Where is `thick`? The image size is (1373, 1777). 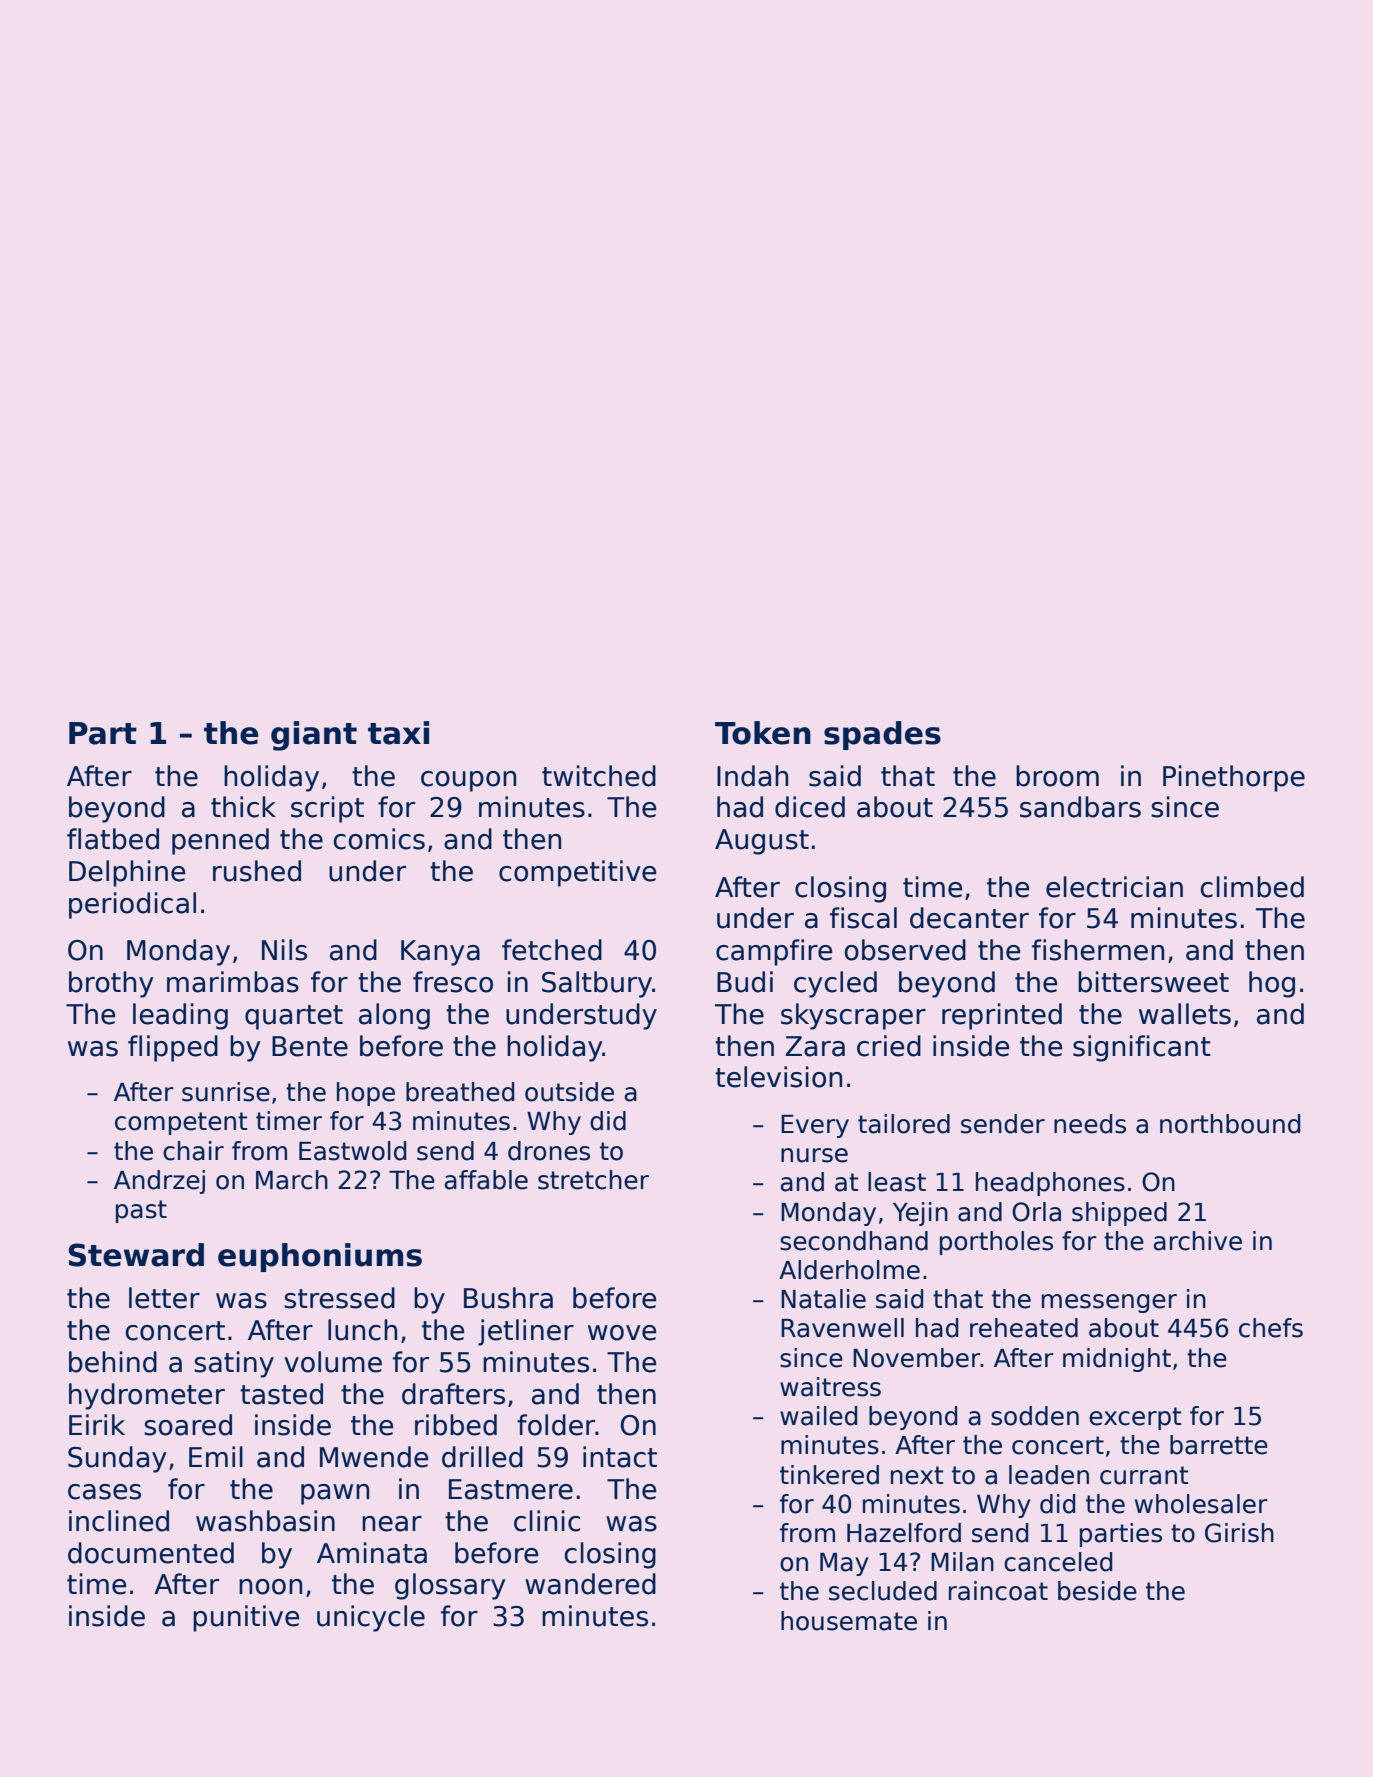 thick is located at coordinates (243, 807).
